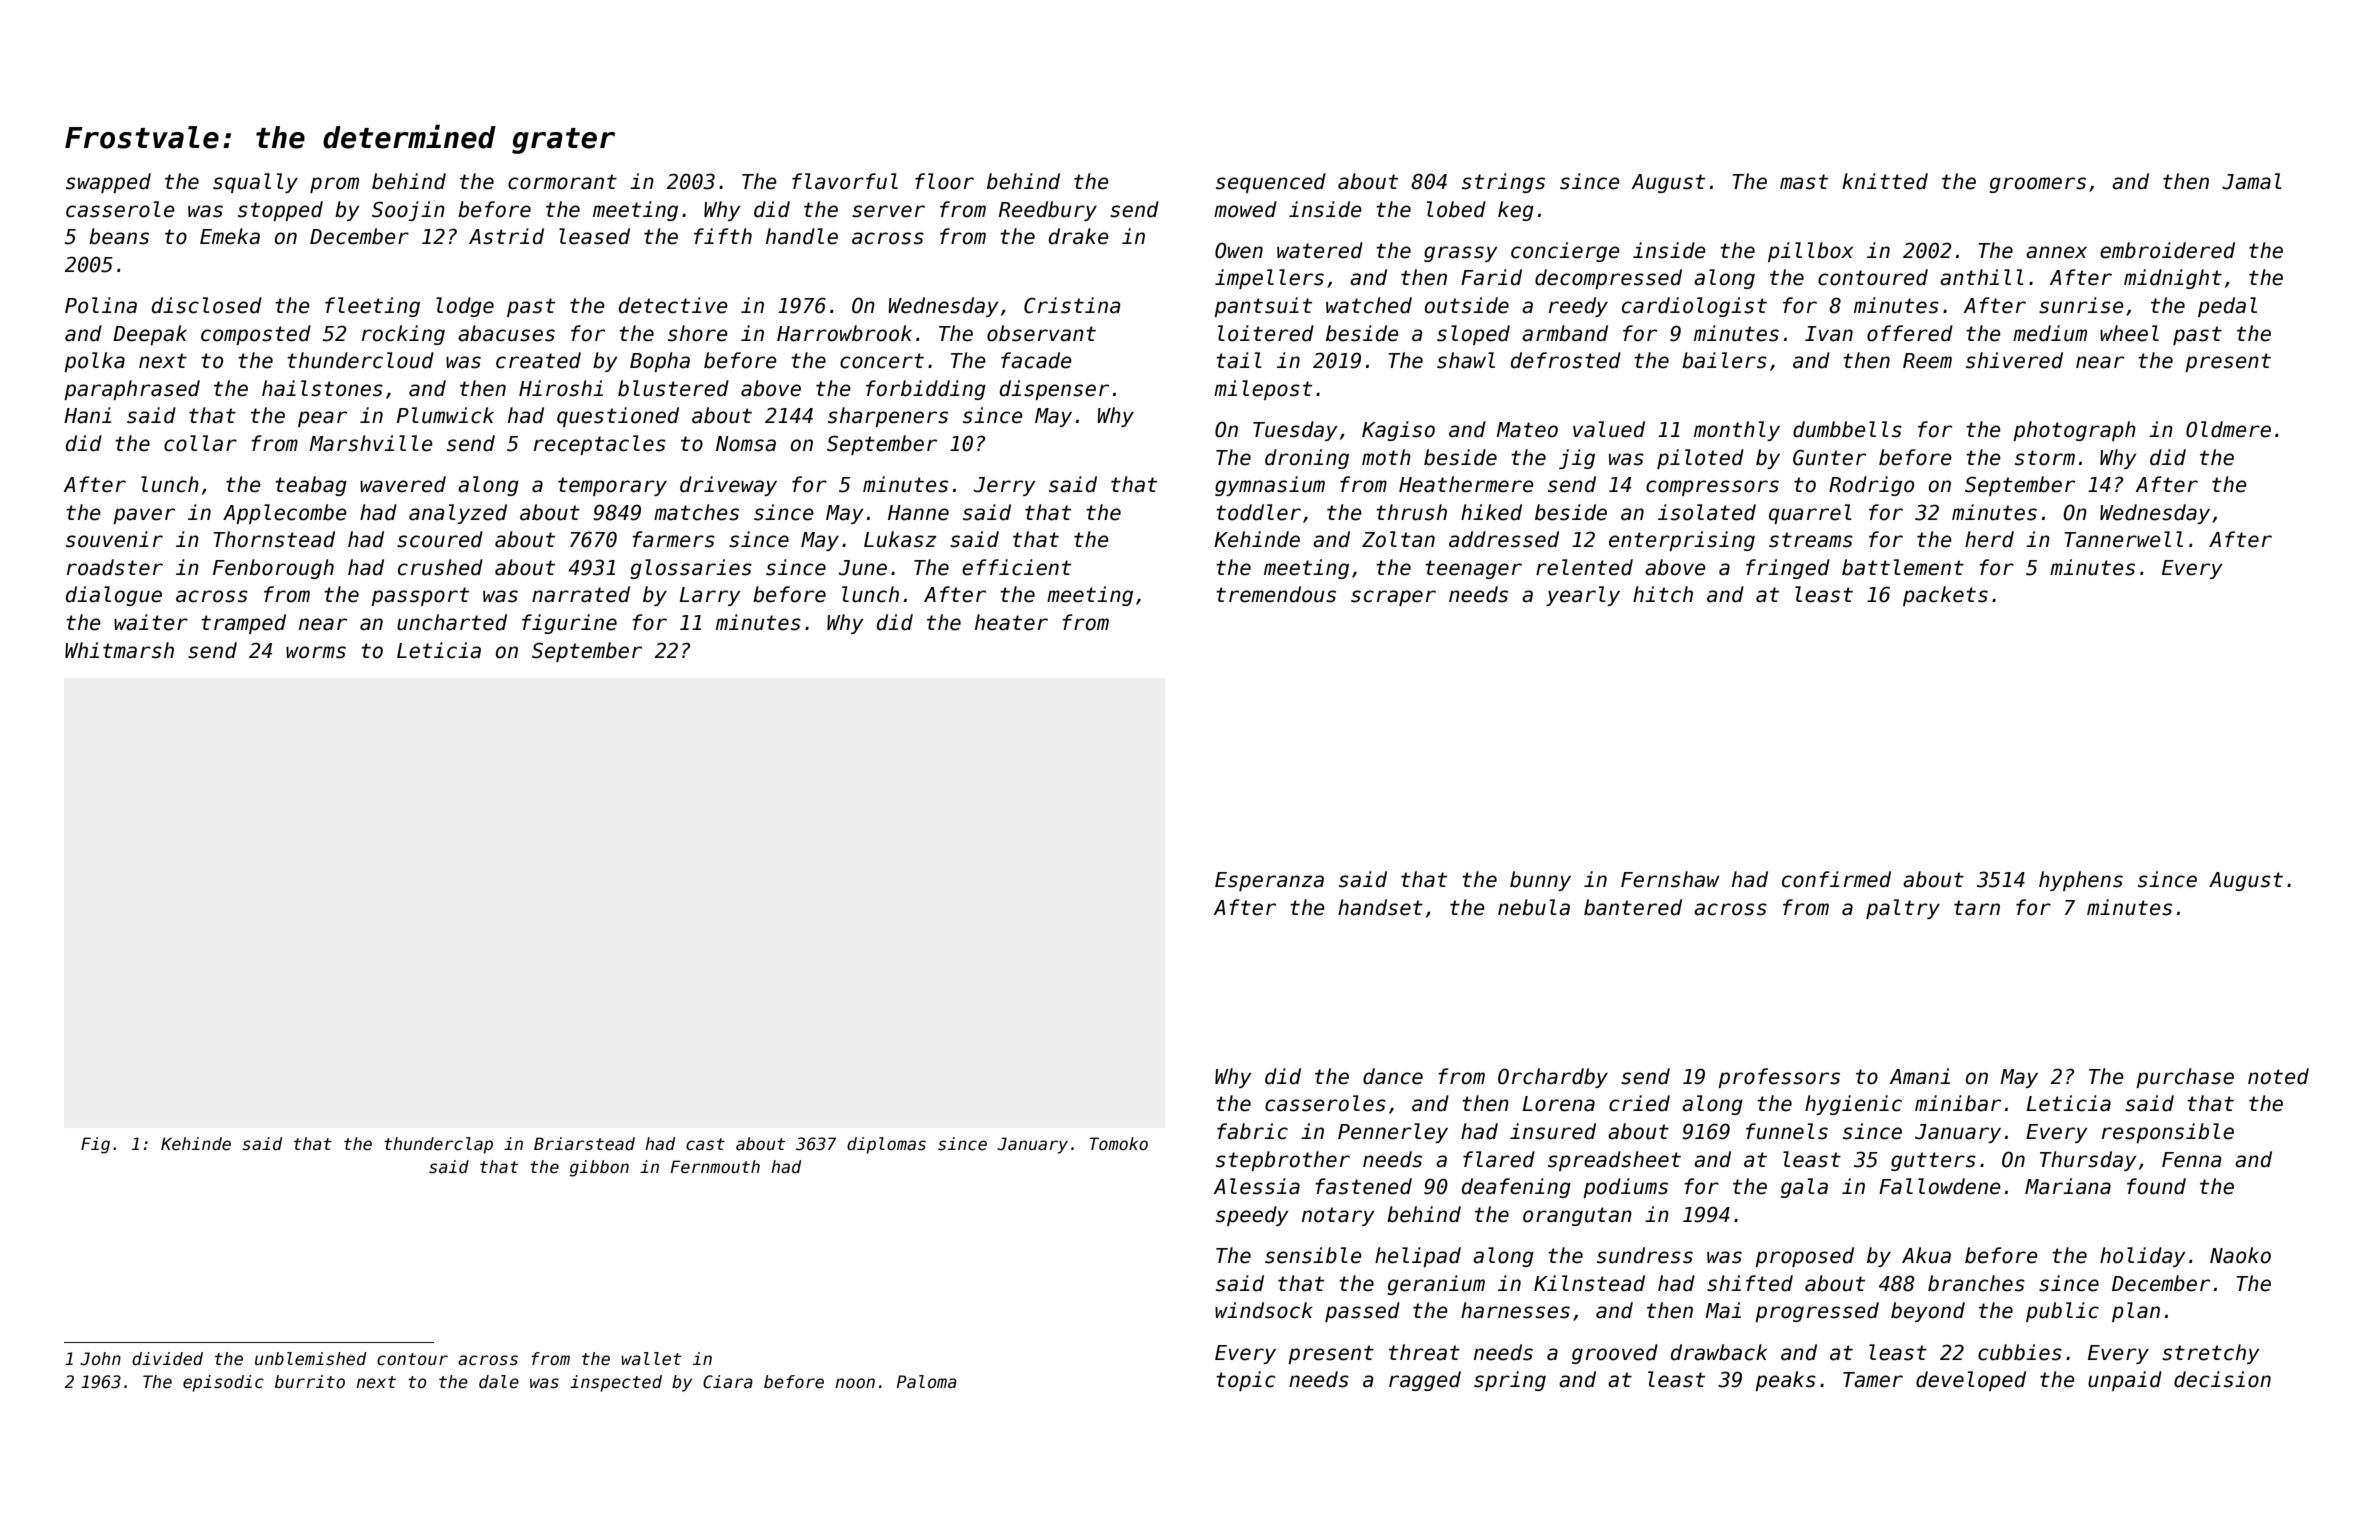 This screenshot has width=2380, height=1540. What do you see at coordinates (2068, 1186) in the screenshot?
I see `Mariana` at bounding box center [2068, 1186].
